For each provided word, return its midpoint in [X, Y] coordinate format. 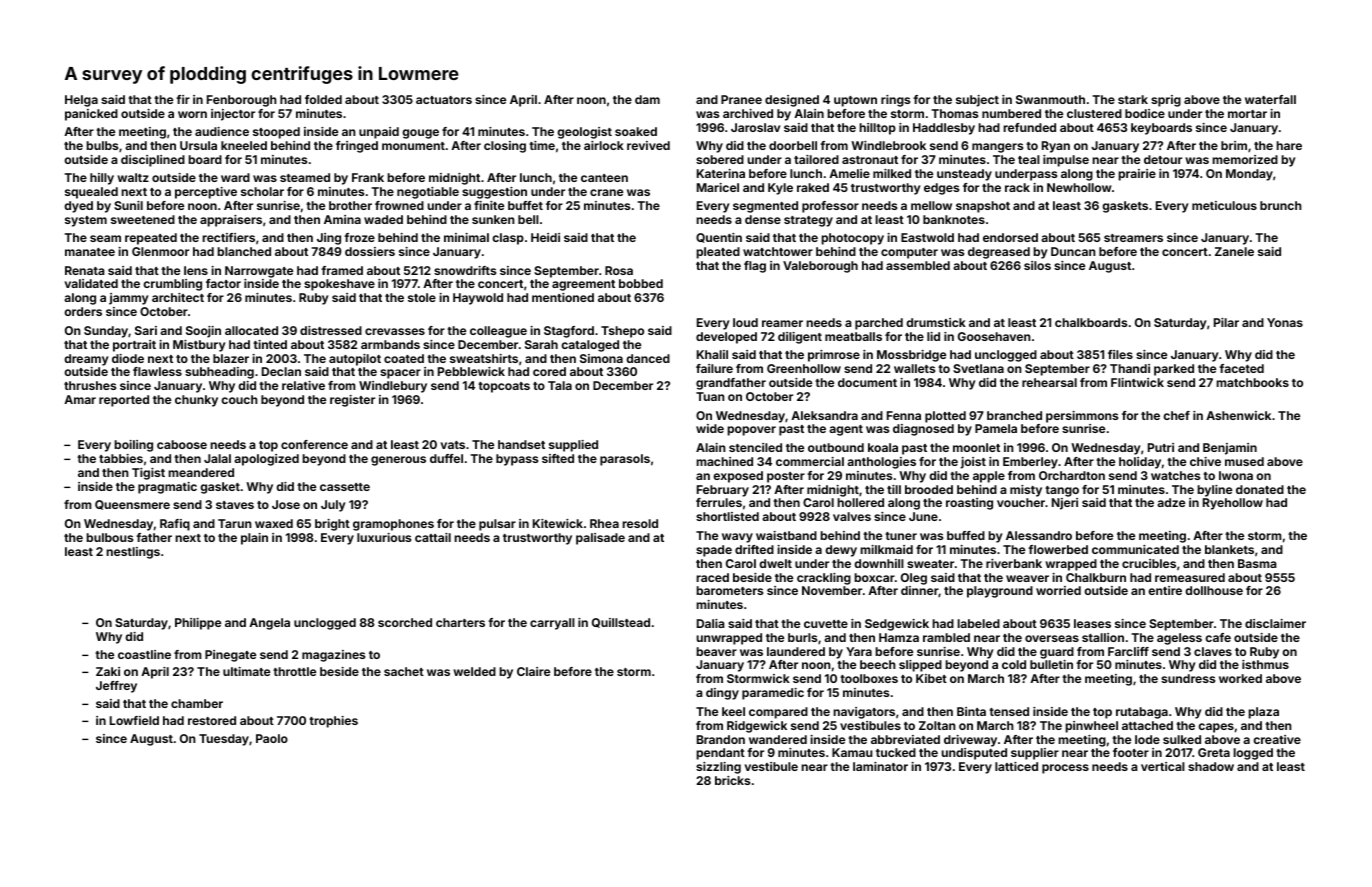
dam [647, 99]
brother [350, 205]
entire [1165, 590]
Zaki [108, 671]
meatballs [853, 336]
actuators [444, 100]
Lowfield [134, 720]
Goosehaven [994, 336]
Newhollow [1079, 187]
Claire [533, 671]
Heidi [545, 237]
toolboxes [869, 678]
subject [977, 101]
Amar [80, 399]
